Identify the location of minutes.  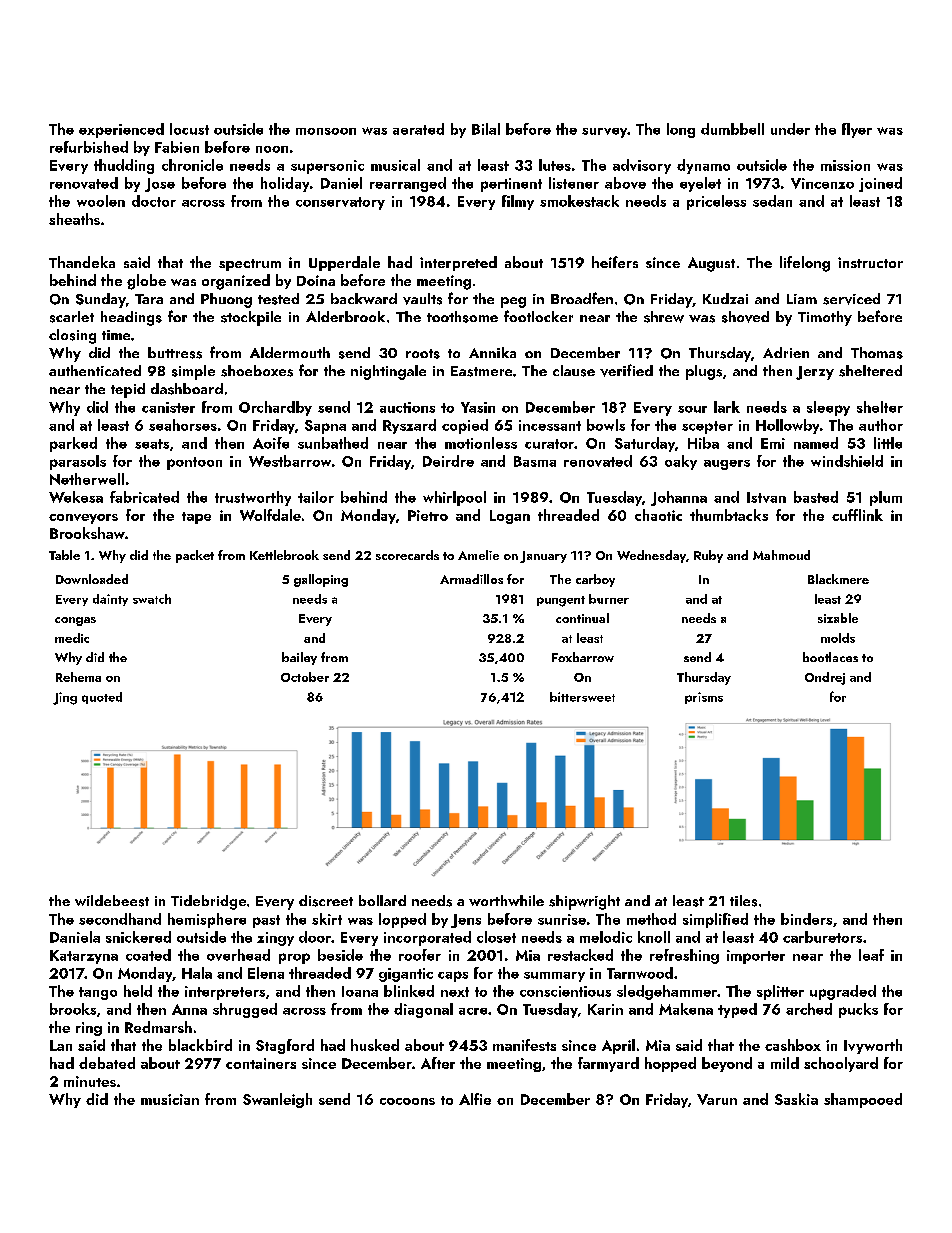
(90, 1081).
